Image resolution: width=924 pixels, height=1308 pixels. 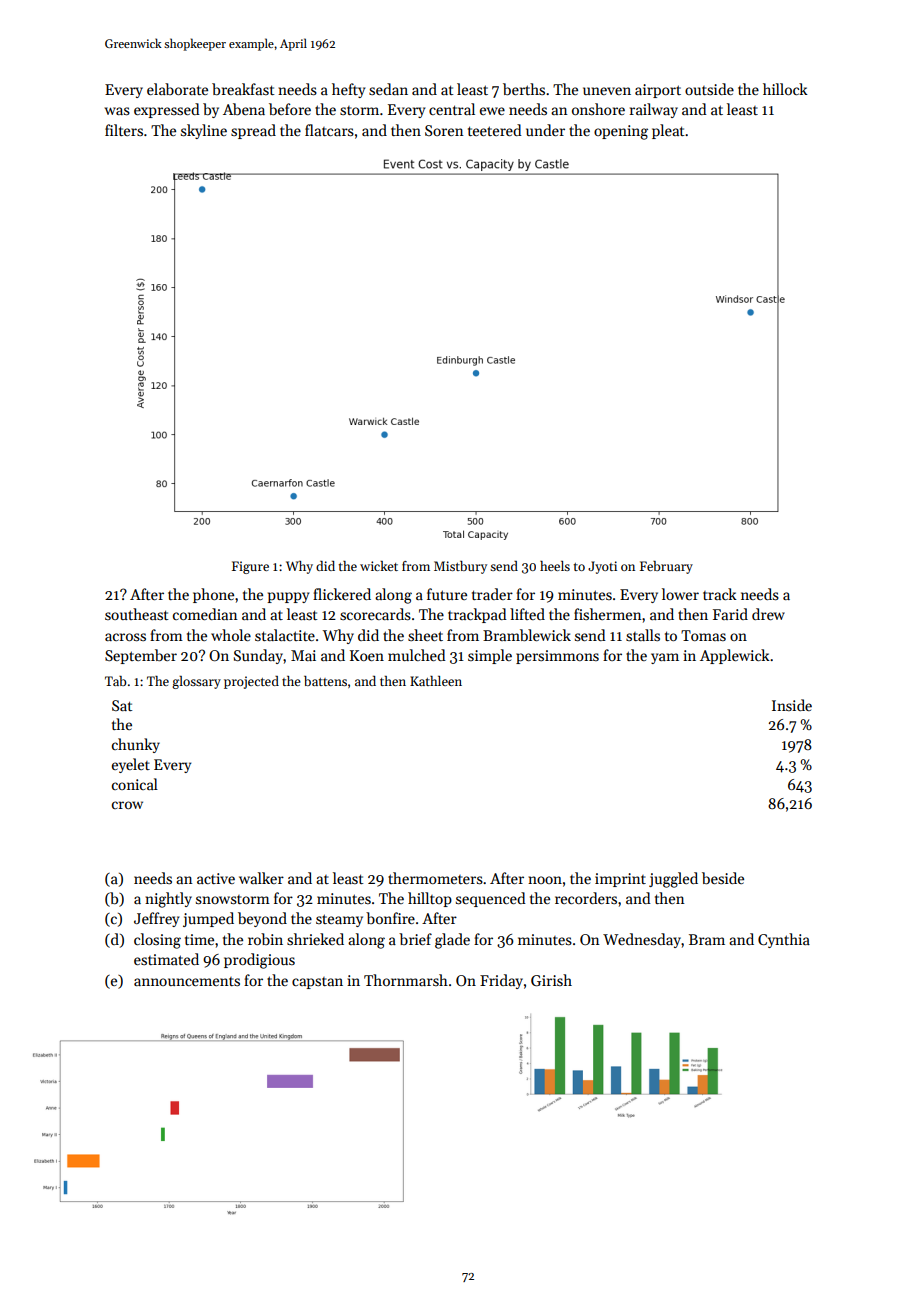 I want to click on yam, so click(x=665, y=658).
